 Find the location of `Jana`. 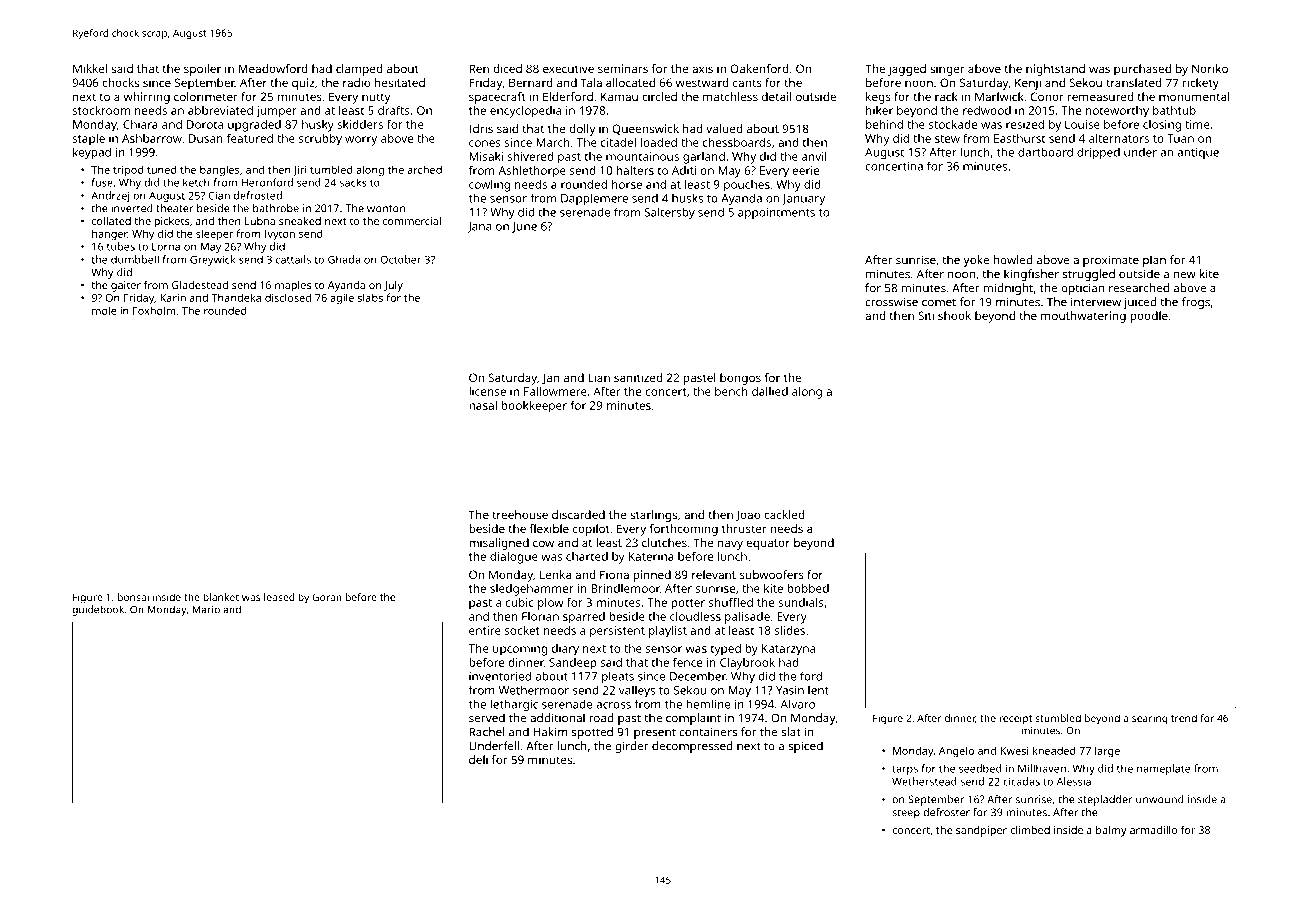

Jana is located at coordinates (479, 227).
